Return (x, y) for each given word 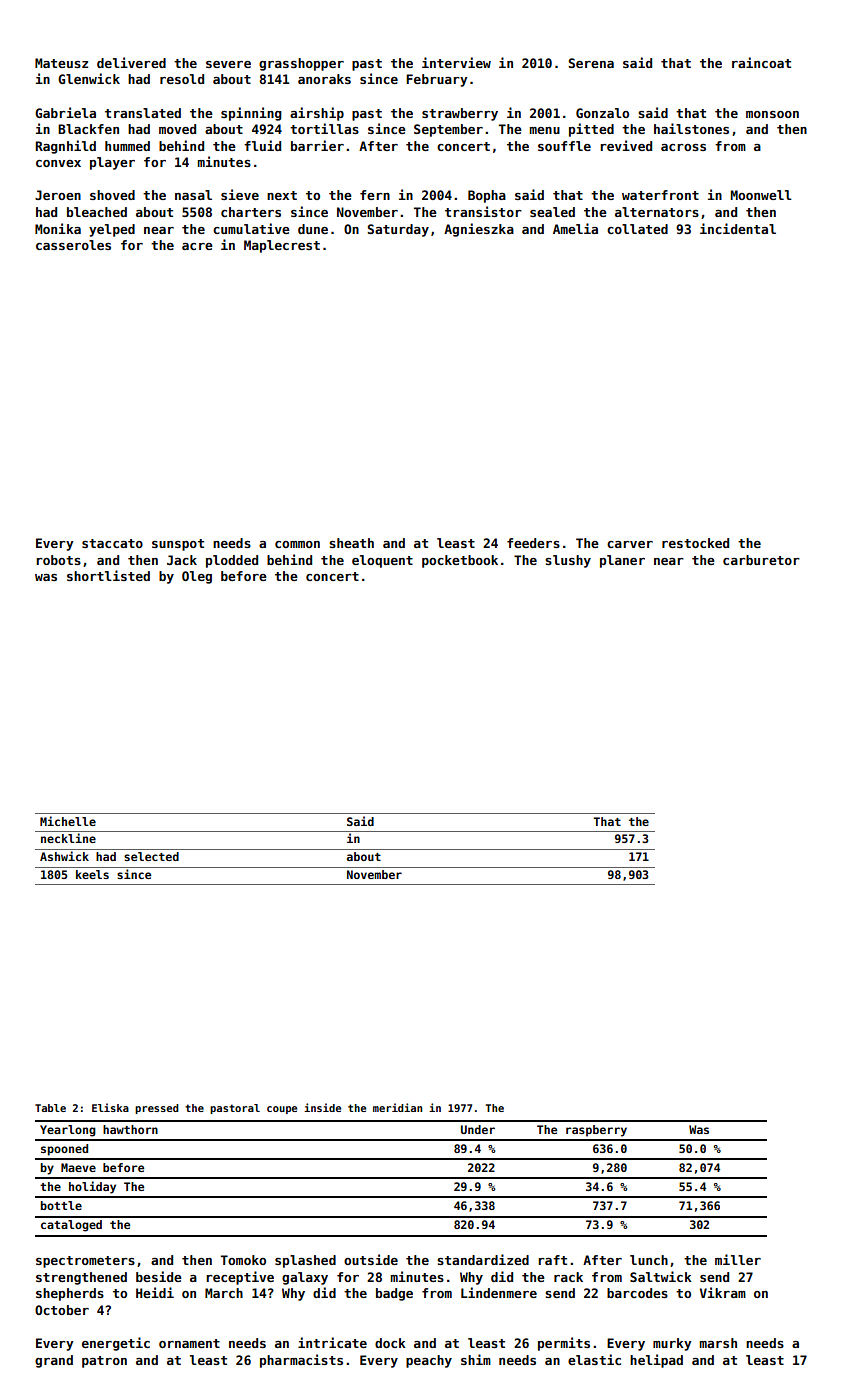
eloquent (382, 561)
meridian (397, 1107)
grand (54, 1361)
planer (622, 561)
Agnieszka (479, 230)
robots (58, 560)
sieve (240, 194)
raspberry (596, 1131)
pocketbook (460, 561)
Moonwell (761, 195)
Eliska (110, 1107)
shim (476, 1359)
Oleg (197, 577)
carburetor (761, 560)
